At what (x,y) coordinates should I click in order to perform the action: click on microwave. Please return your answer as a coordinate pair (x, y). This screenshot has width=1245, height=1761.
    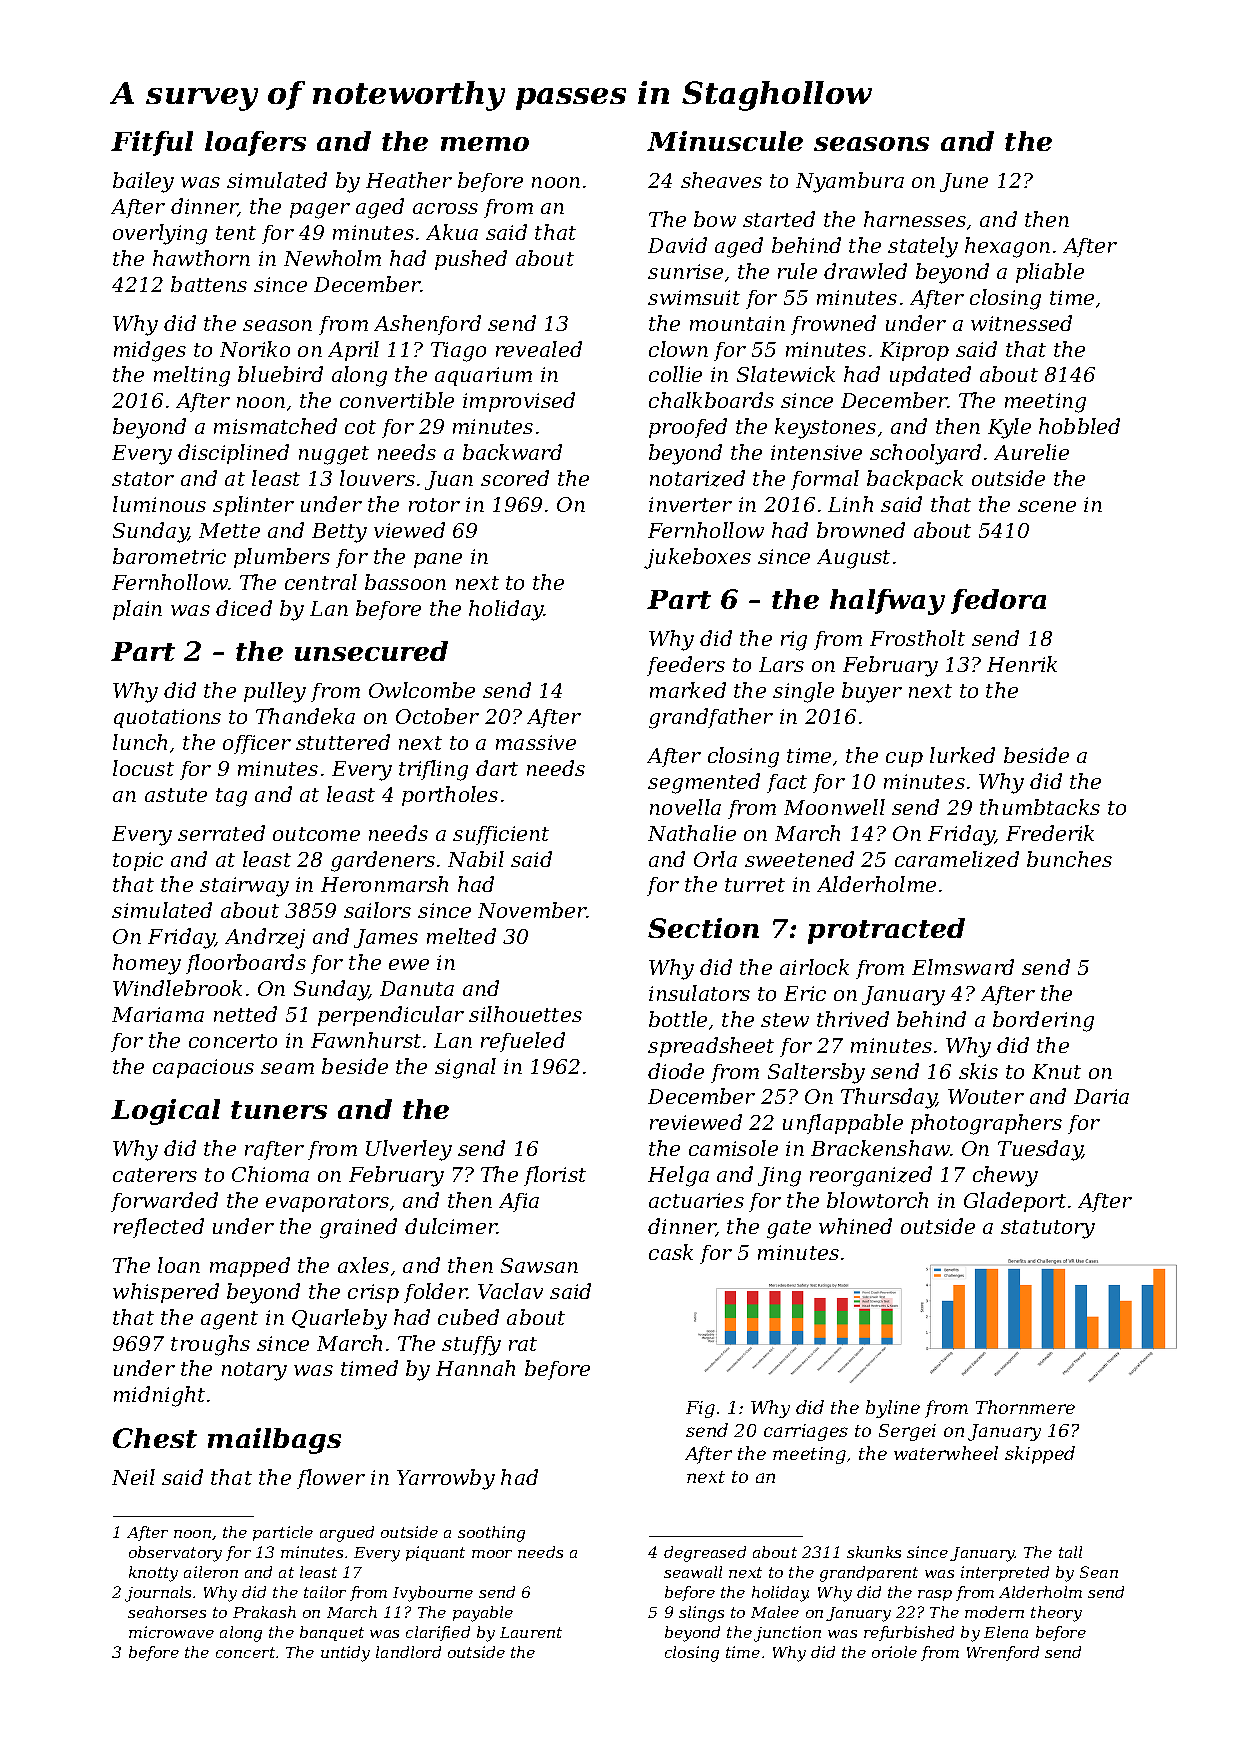
    Looking at the image, I should click on (171, 1632).
